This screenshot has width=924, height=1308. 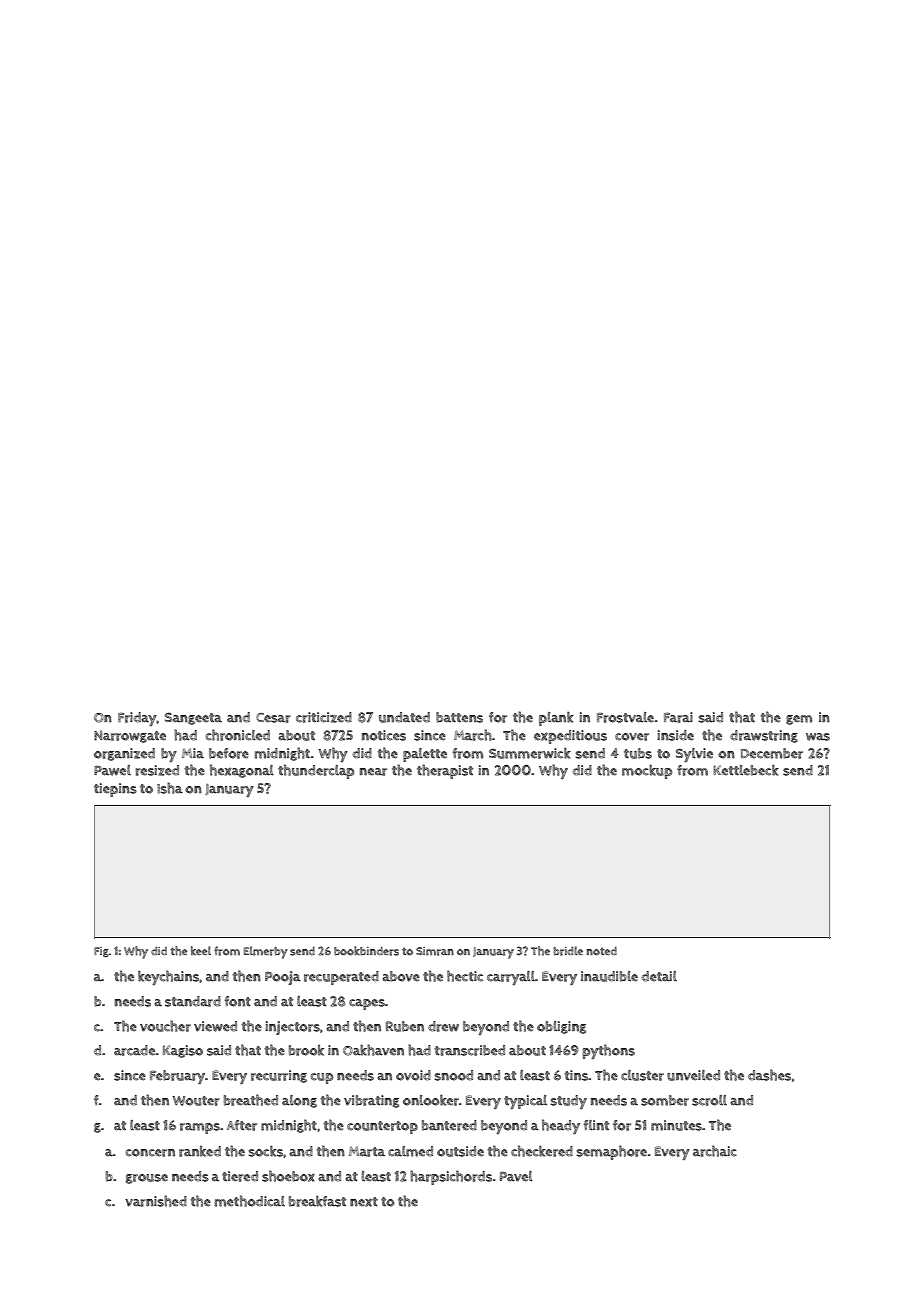 I want to click on noted, so click(x=601, y=951).
